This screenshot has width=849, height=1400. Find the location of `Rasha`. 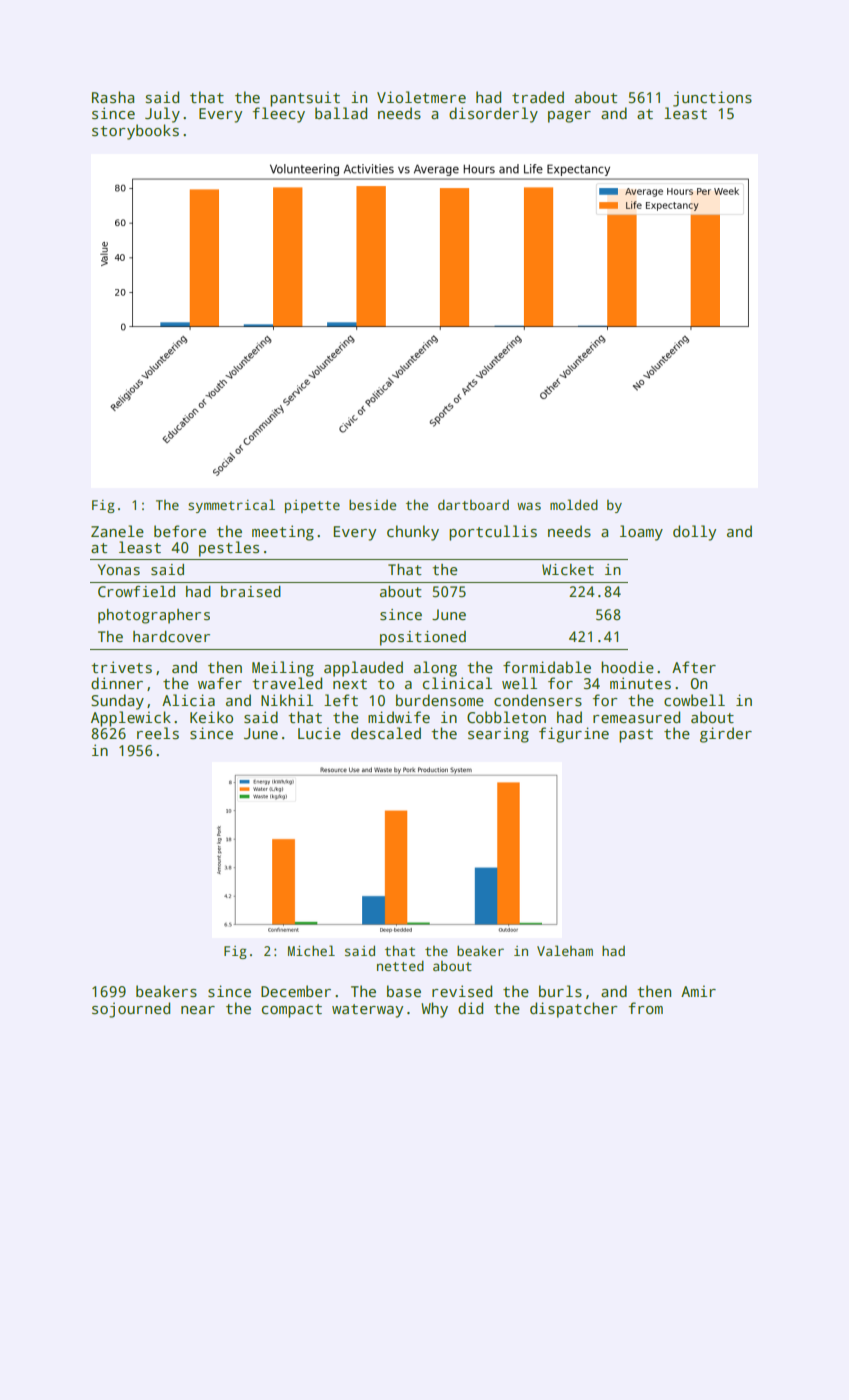

Rasha is located at coordinates (113, 97).
